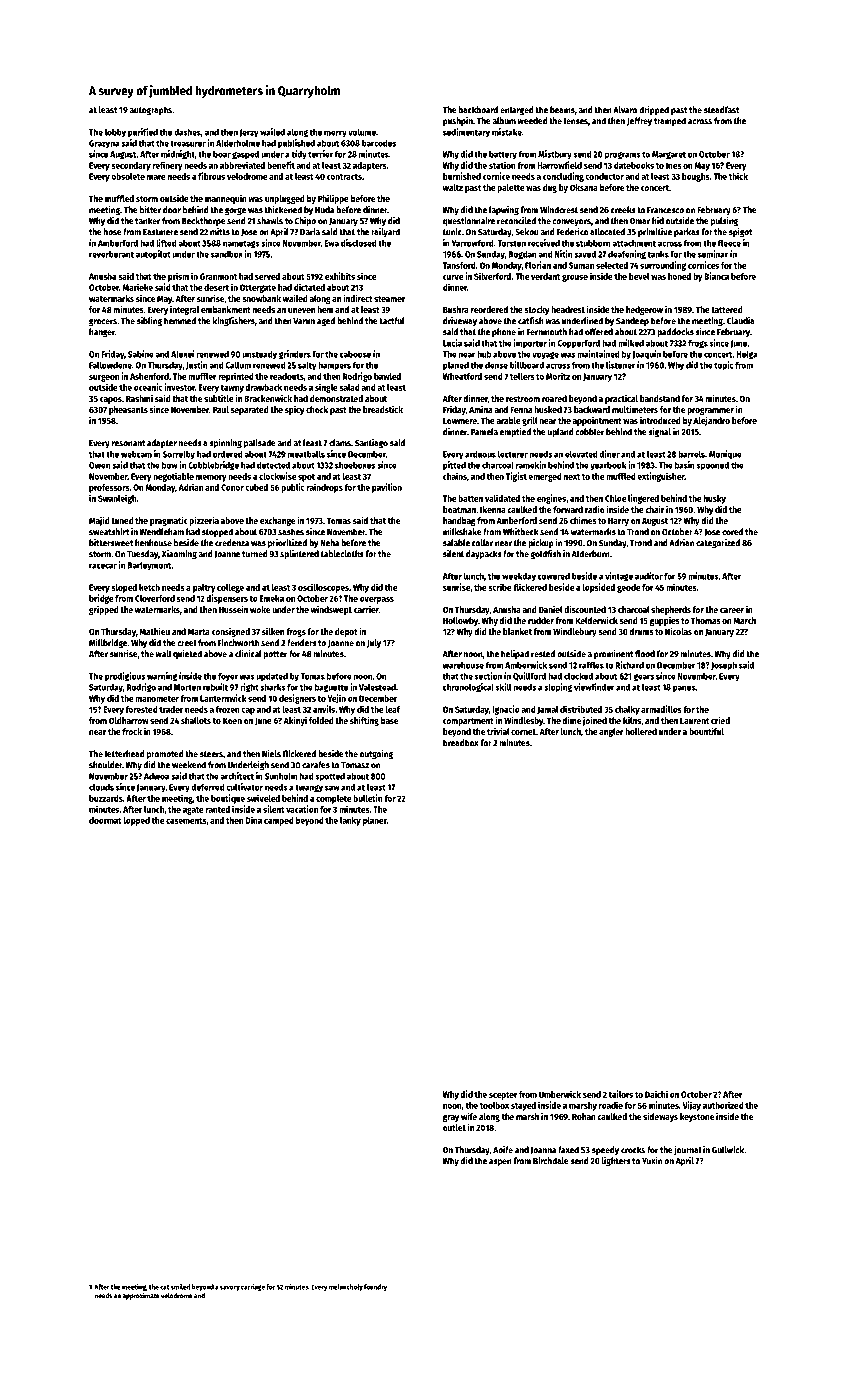  Describe the element at coordinates (625, 110) in the image. I see `Alvaro` at that location.
